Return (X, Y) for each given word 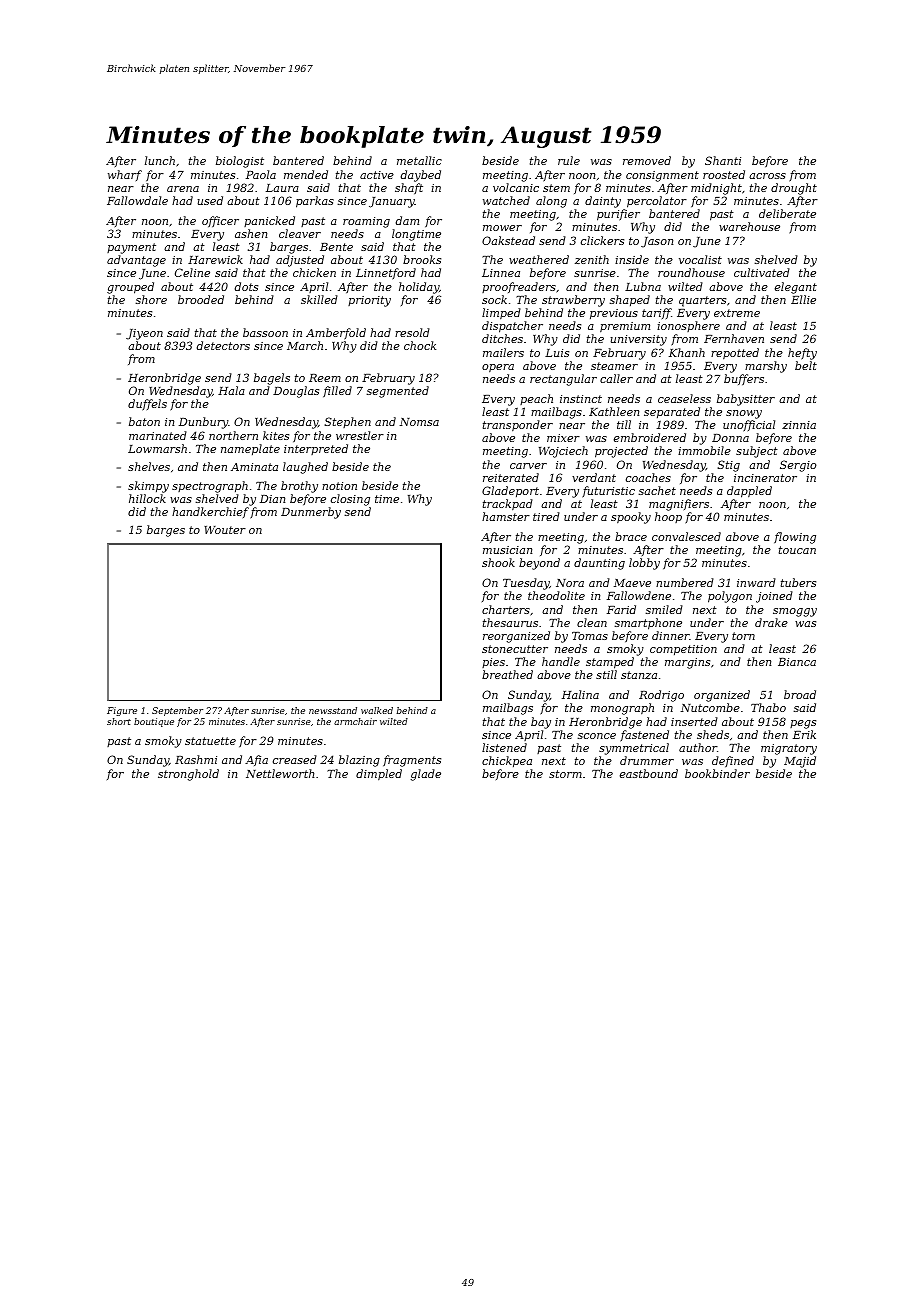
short (119, 721)
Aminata (254, 467)
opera (498, 368)
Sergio (798, 466)
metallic (419, 160)
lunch (160, 160)
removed (647, 160)
